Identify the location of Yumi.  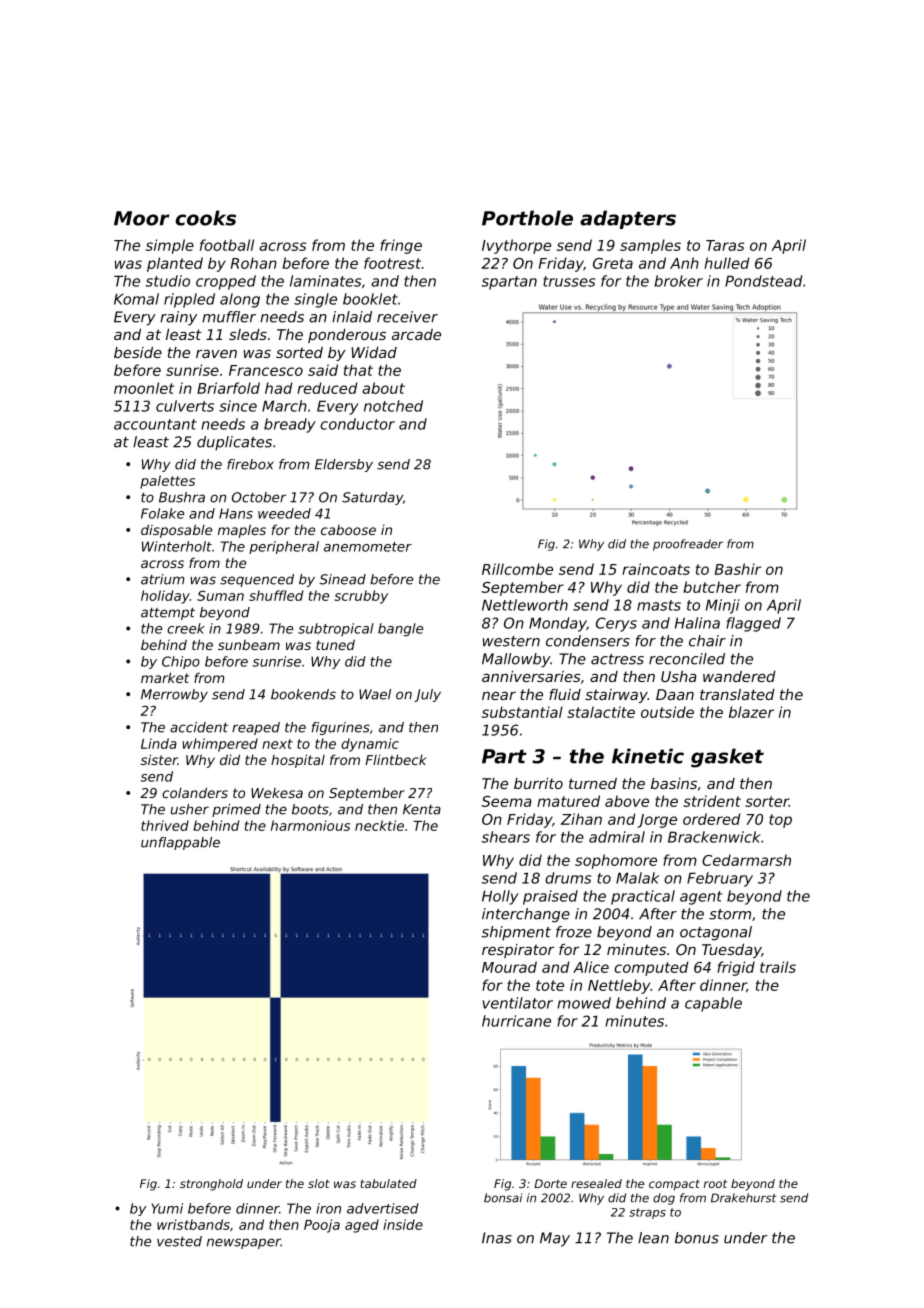
(167, 1208).
